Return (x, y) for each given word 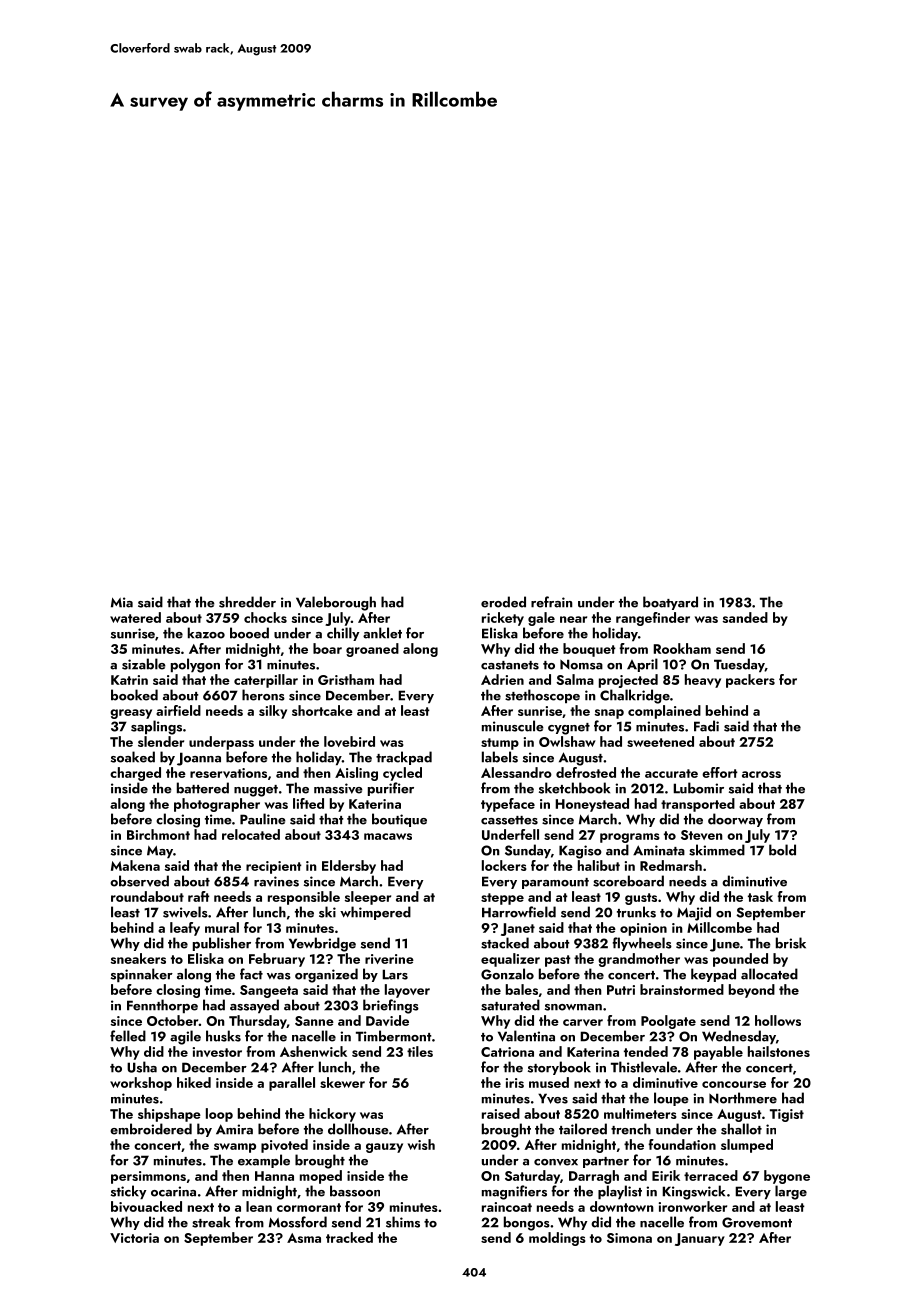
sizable (144, 664)
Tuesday (739, 665)
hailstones (779, 1051)
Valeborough (336, 603)
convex (556, 1162)
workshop (141, 1084)
